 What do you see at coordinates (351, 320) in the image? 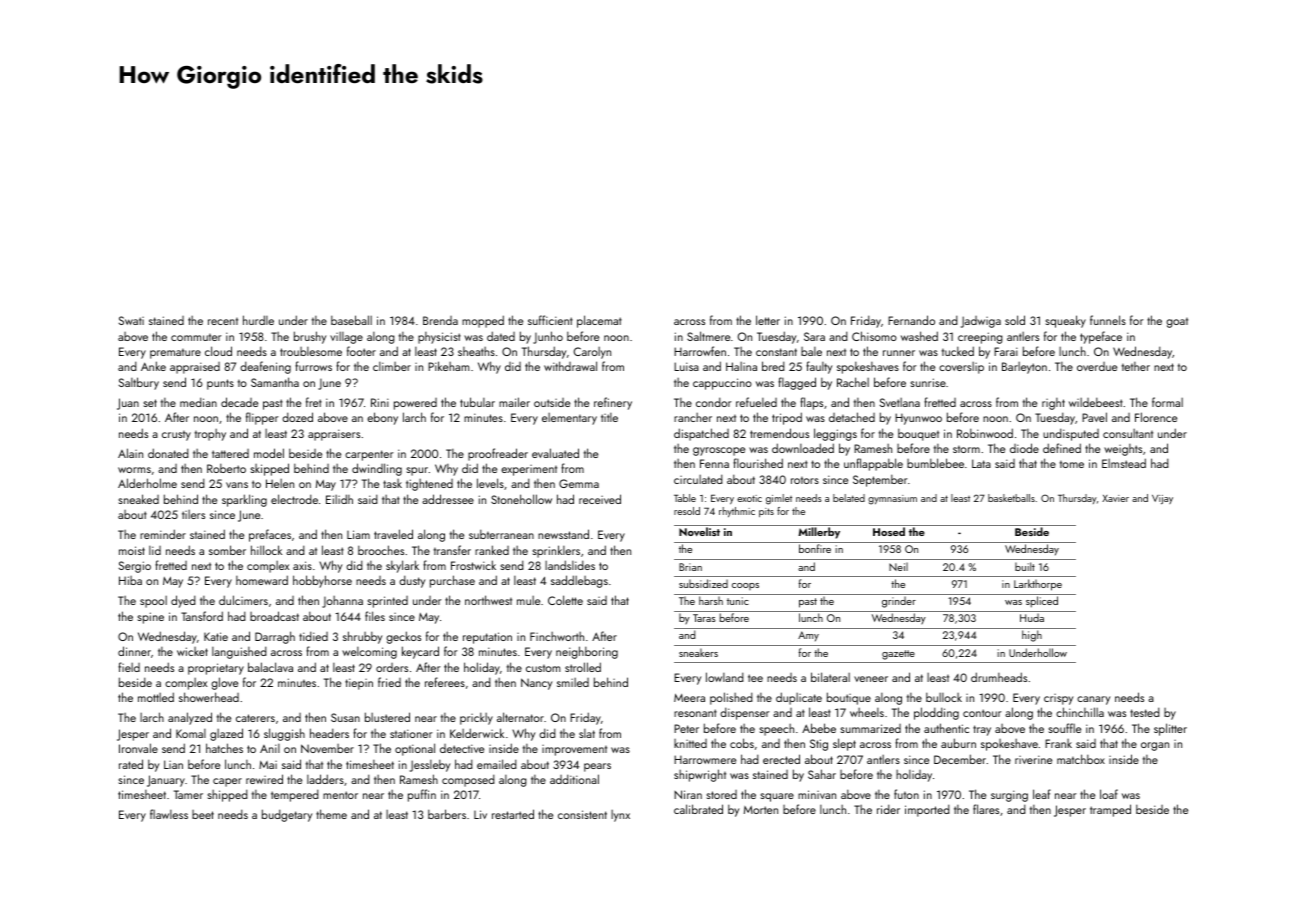
I see `baseball` at bounding box center [351, 320].
